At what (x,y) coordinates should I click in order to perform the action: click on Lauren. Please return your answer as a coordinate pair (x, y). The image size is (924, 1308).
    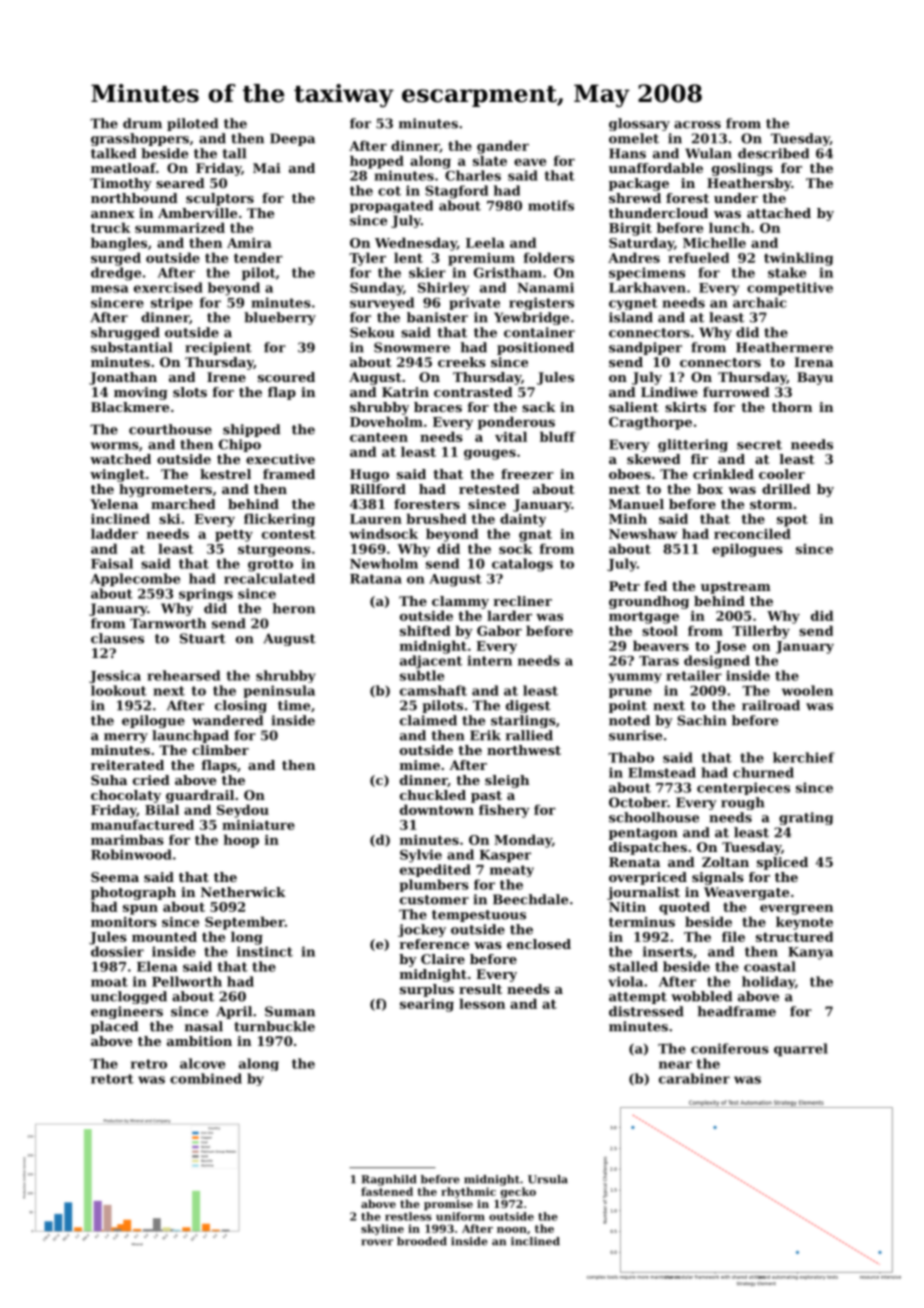
    Looking at the image, I should click on (376, 519).
